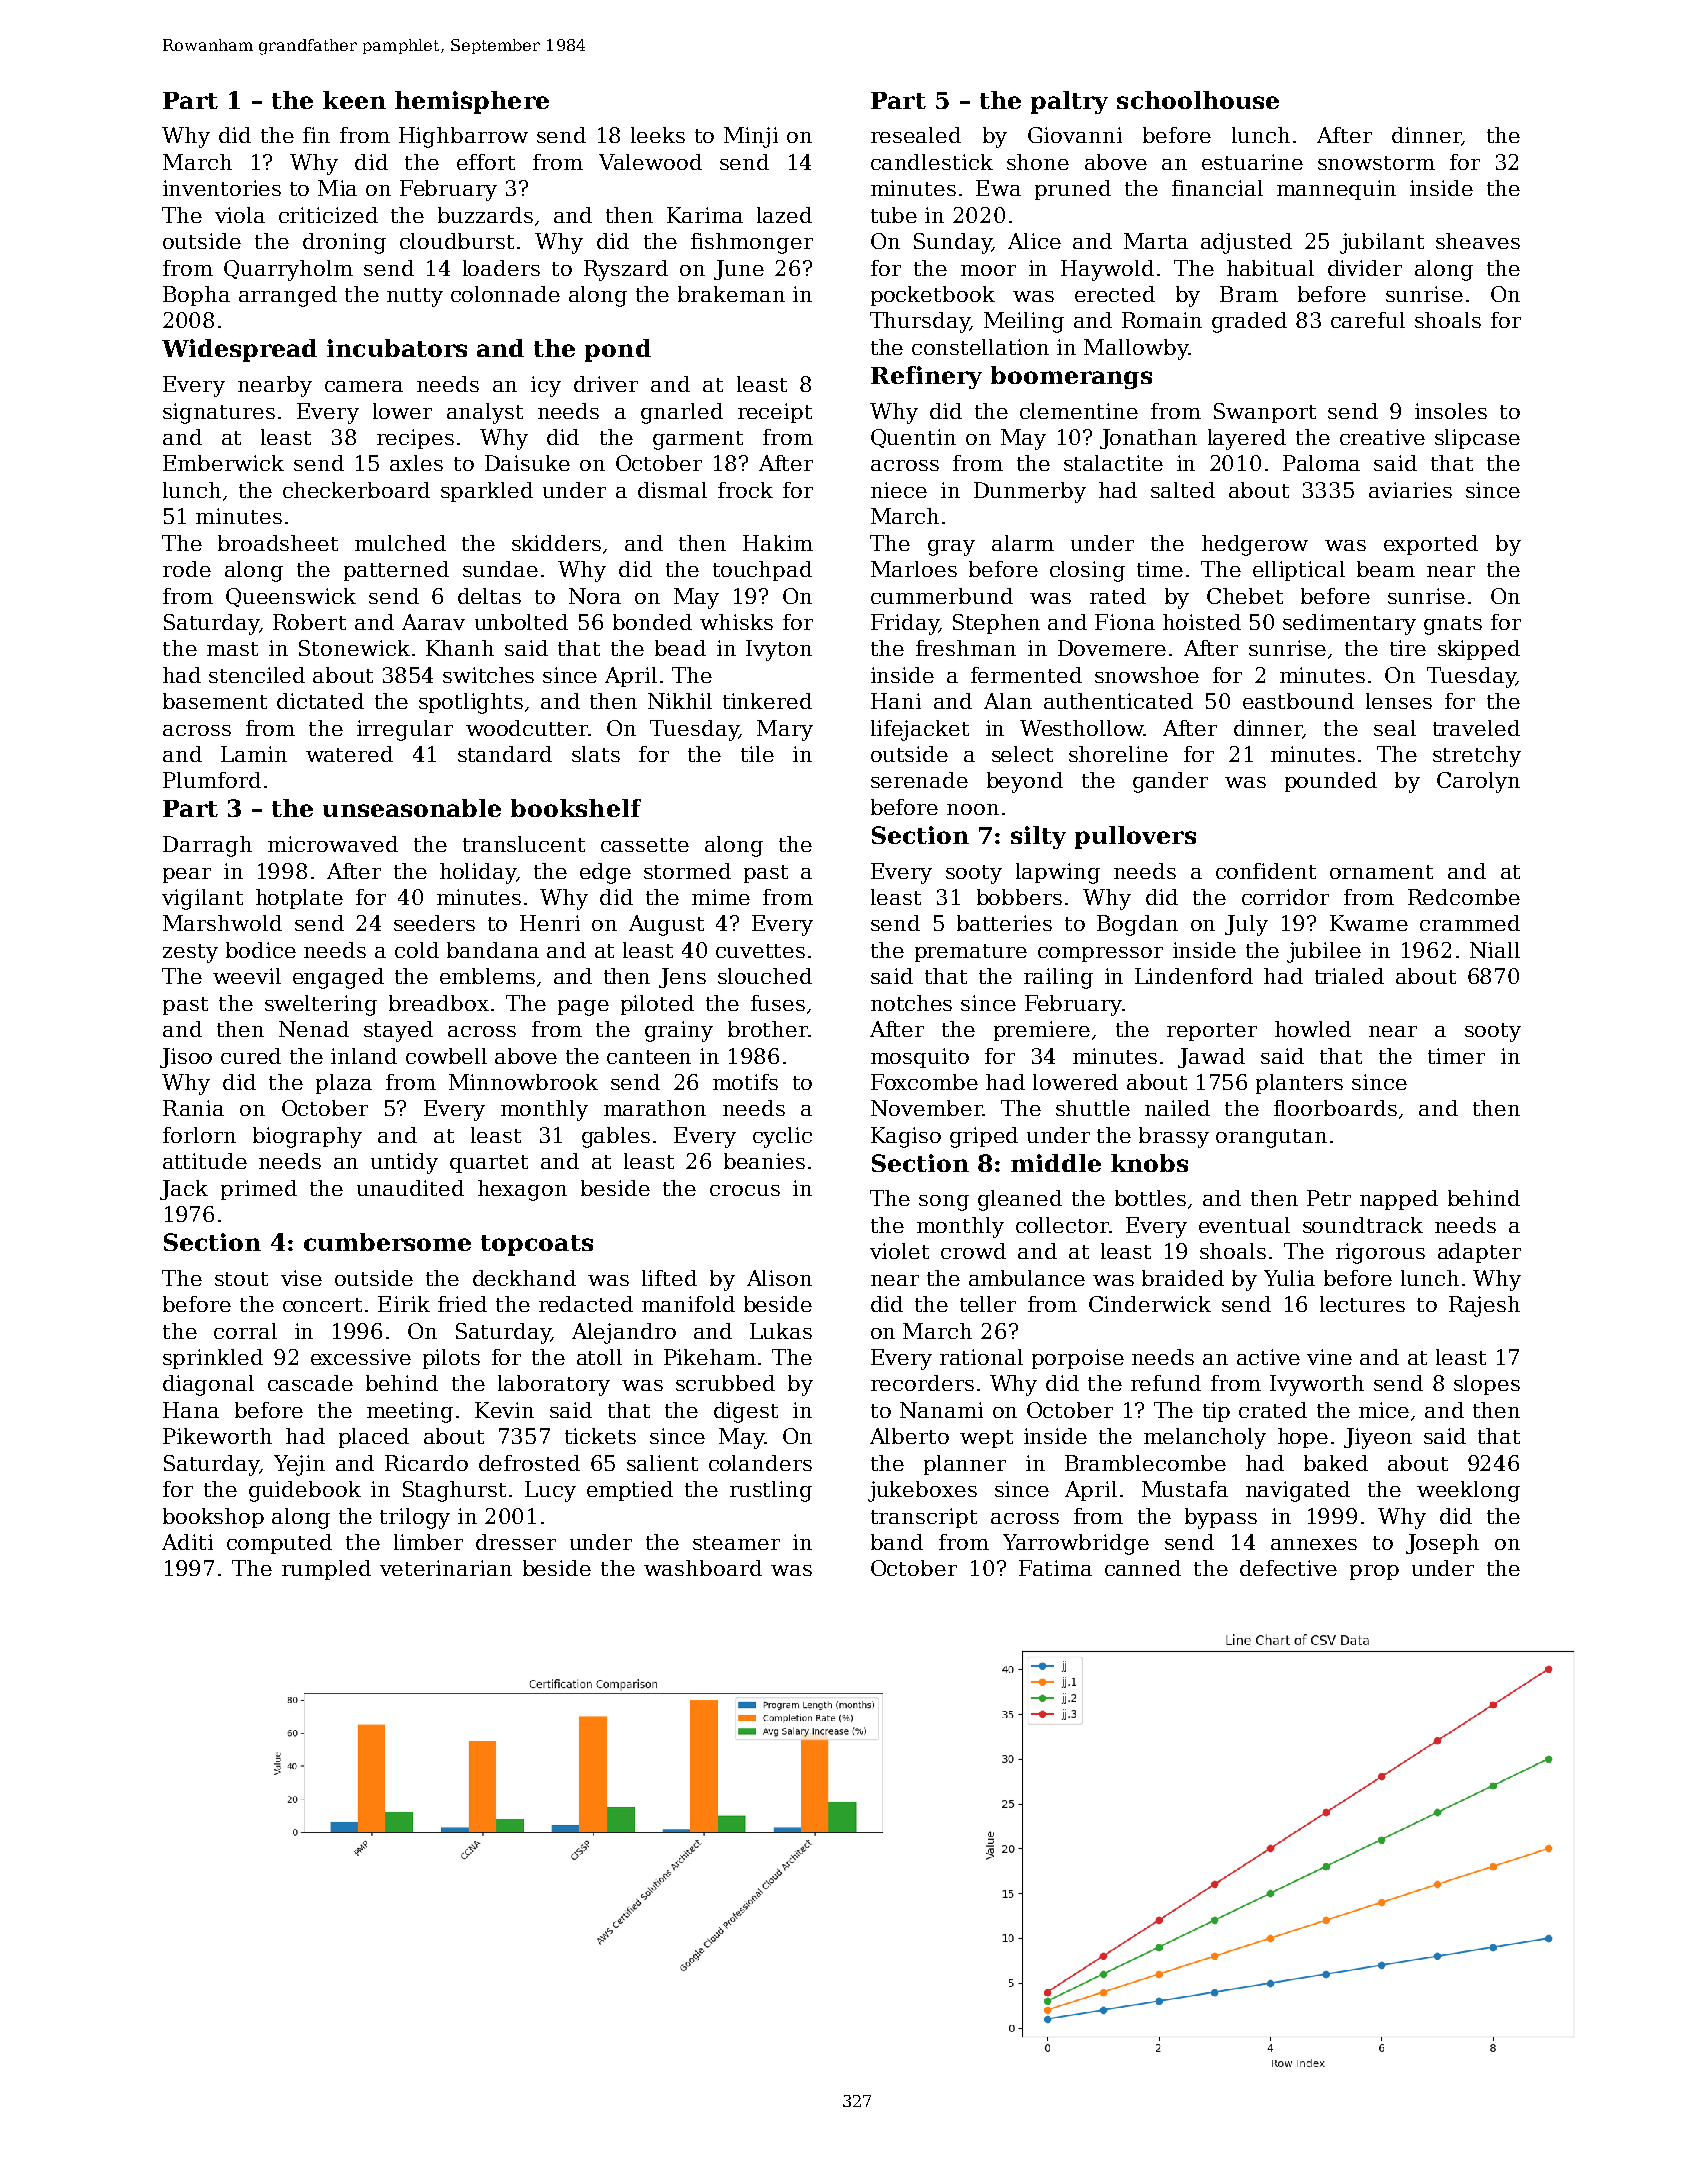  What do you see at coordinates (521, 622) in the screenshot?
I see `unbolted` at bounding box center [521, 622].
